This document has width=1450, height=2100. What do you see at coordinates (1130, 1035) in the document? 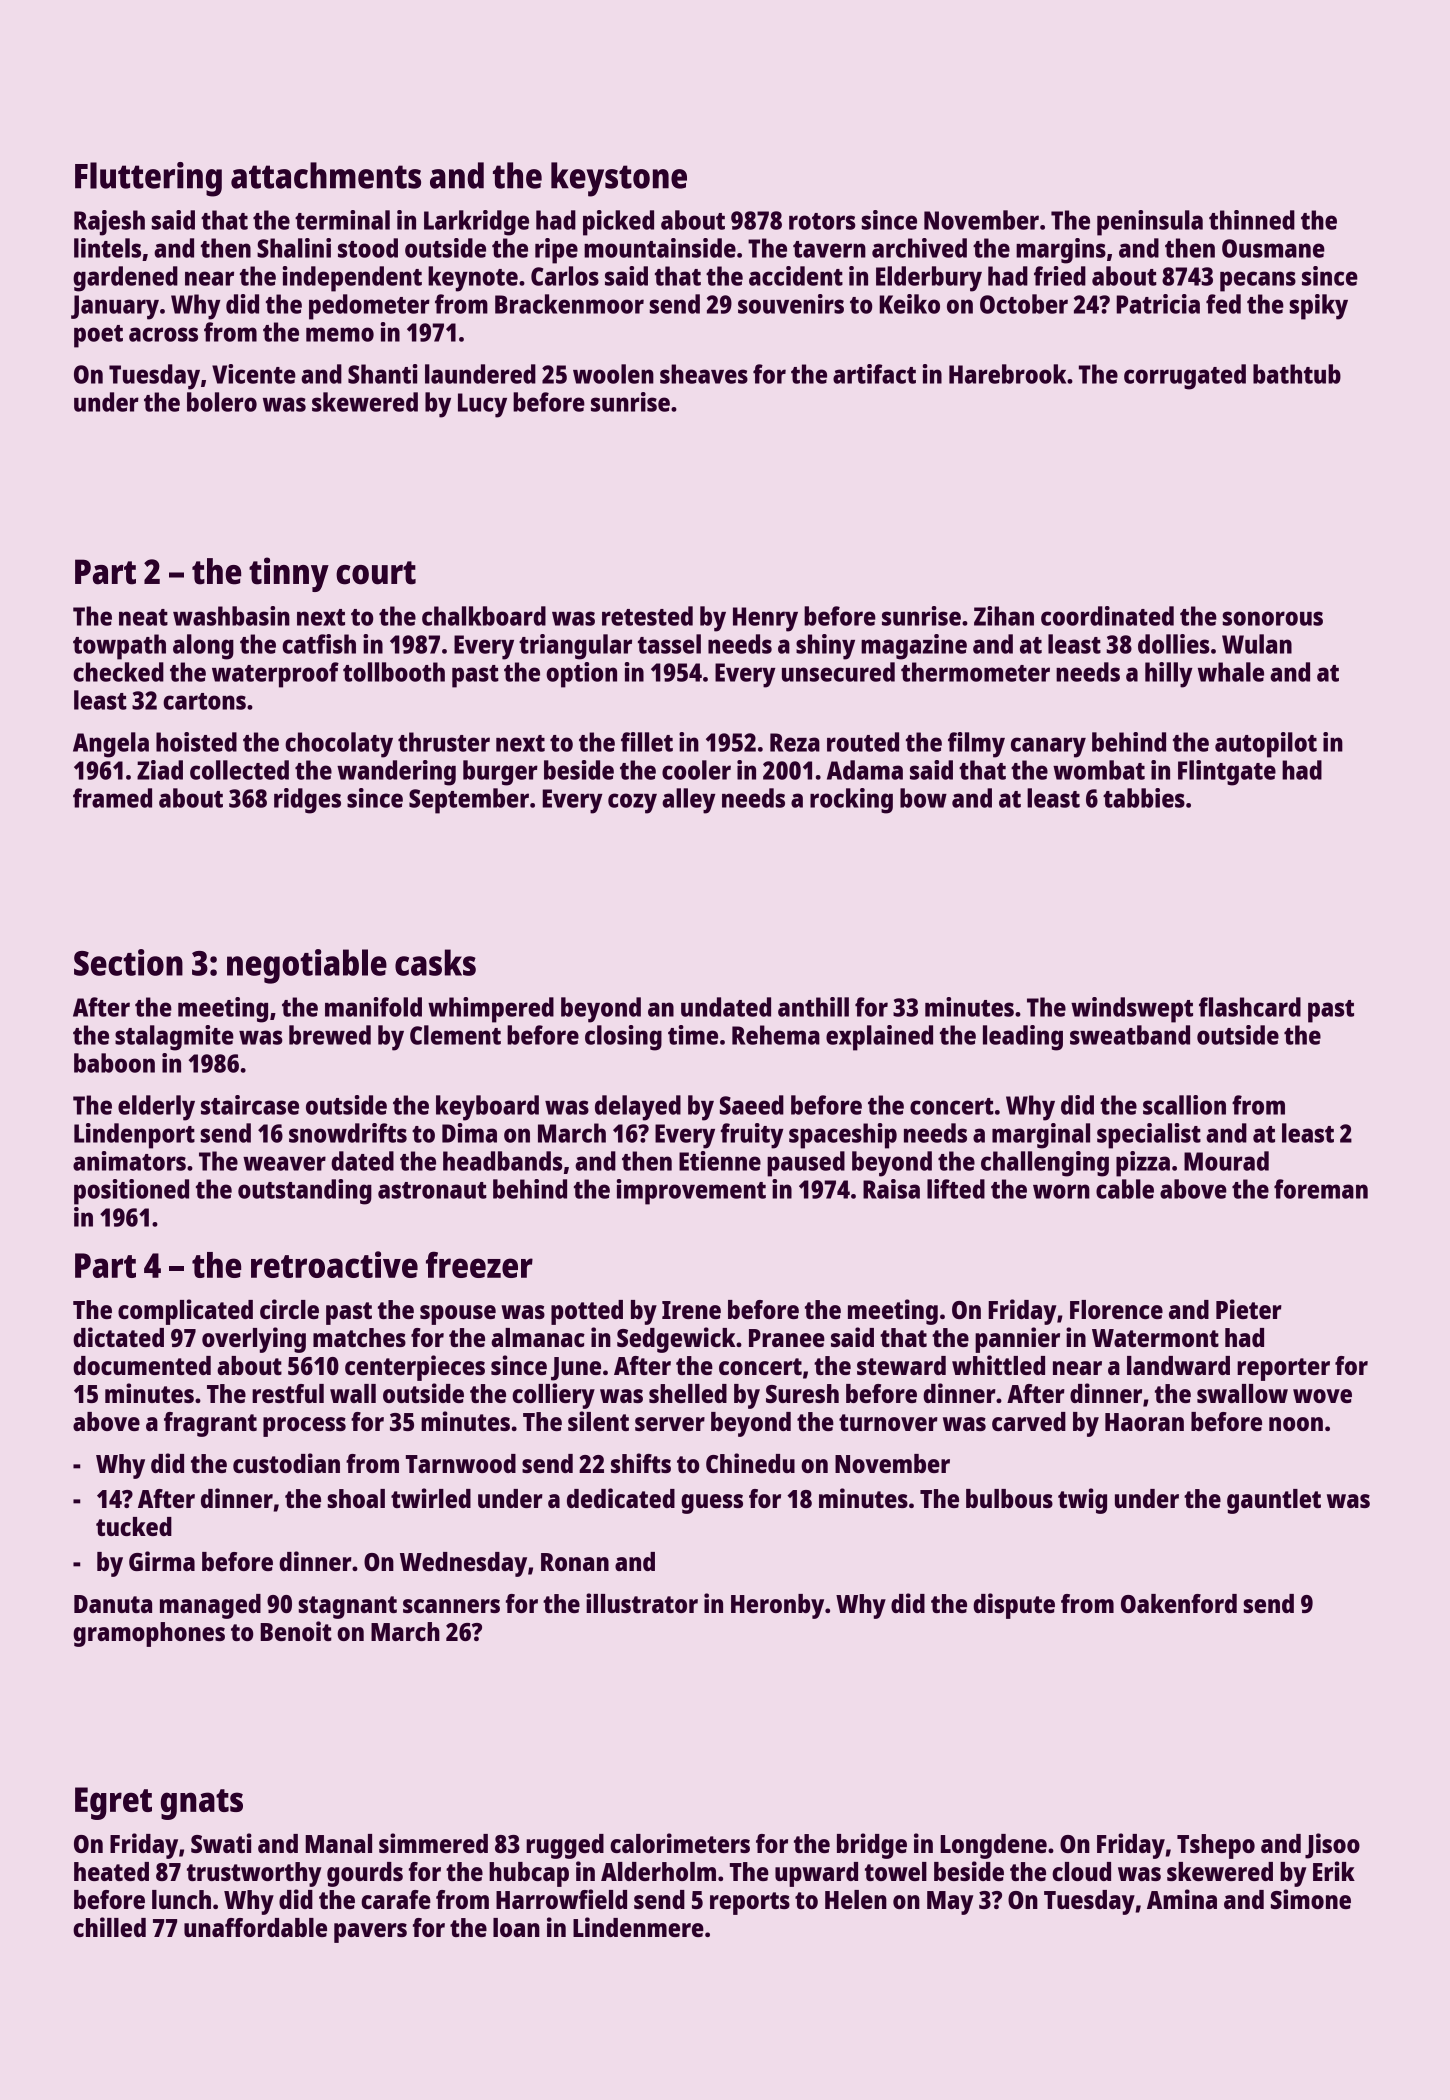
I see `sweatband` at bounding box center [1130, 1035].
